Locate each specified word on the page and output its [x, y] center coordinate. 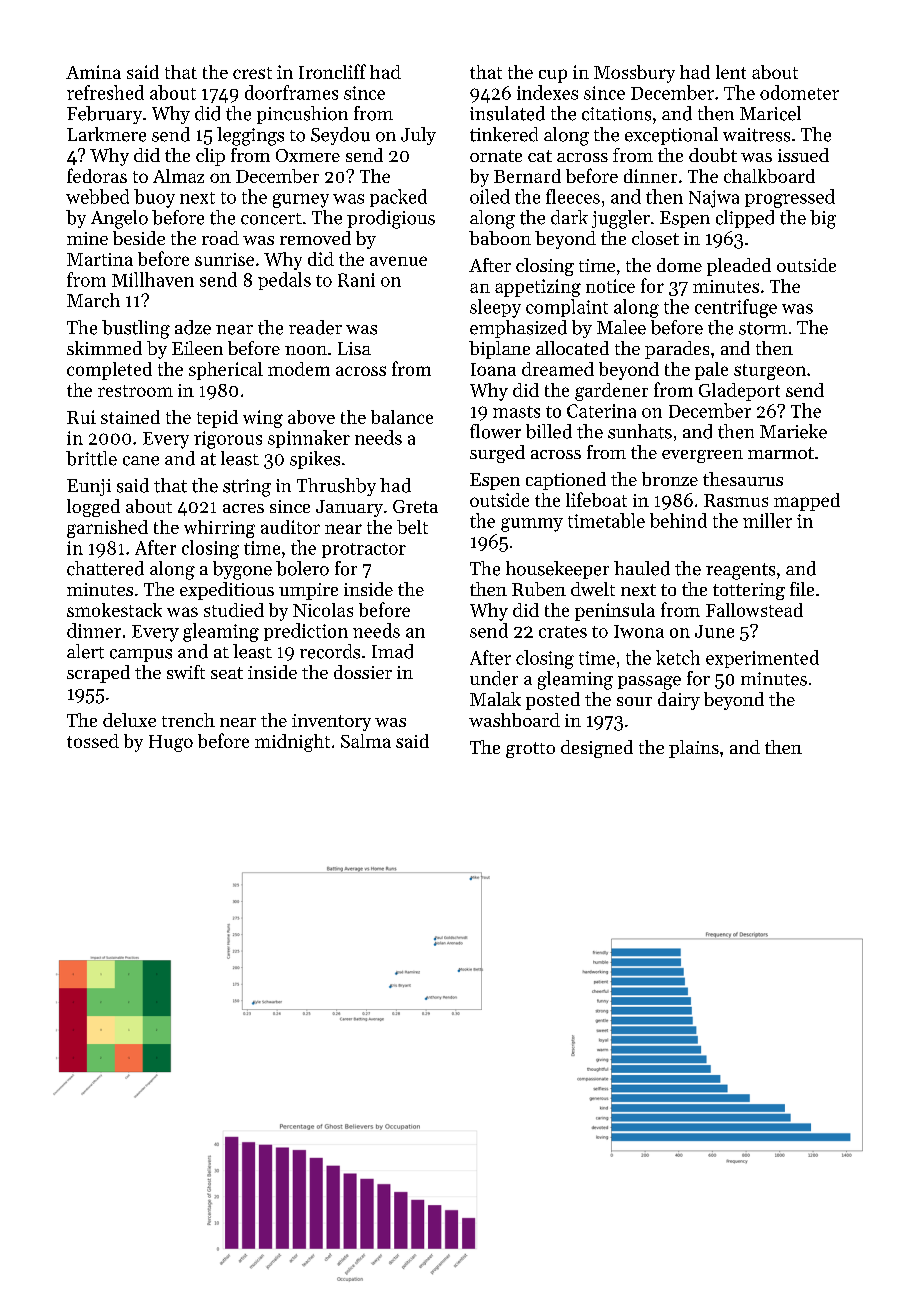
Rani [356, 280]
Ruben [539, 589]
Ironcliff [332, 71]
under [494, 678]
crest [252, 73]
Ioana [493, 369]
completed [109, 371]
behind [678, 520]
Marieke [793, 431]
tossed [93, 741]
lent [731, 72]
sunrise [224, 259]
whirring [219, 529]
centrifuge [736, 308]
